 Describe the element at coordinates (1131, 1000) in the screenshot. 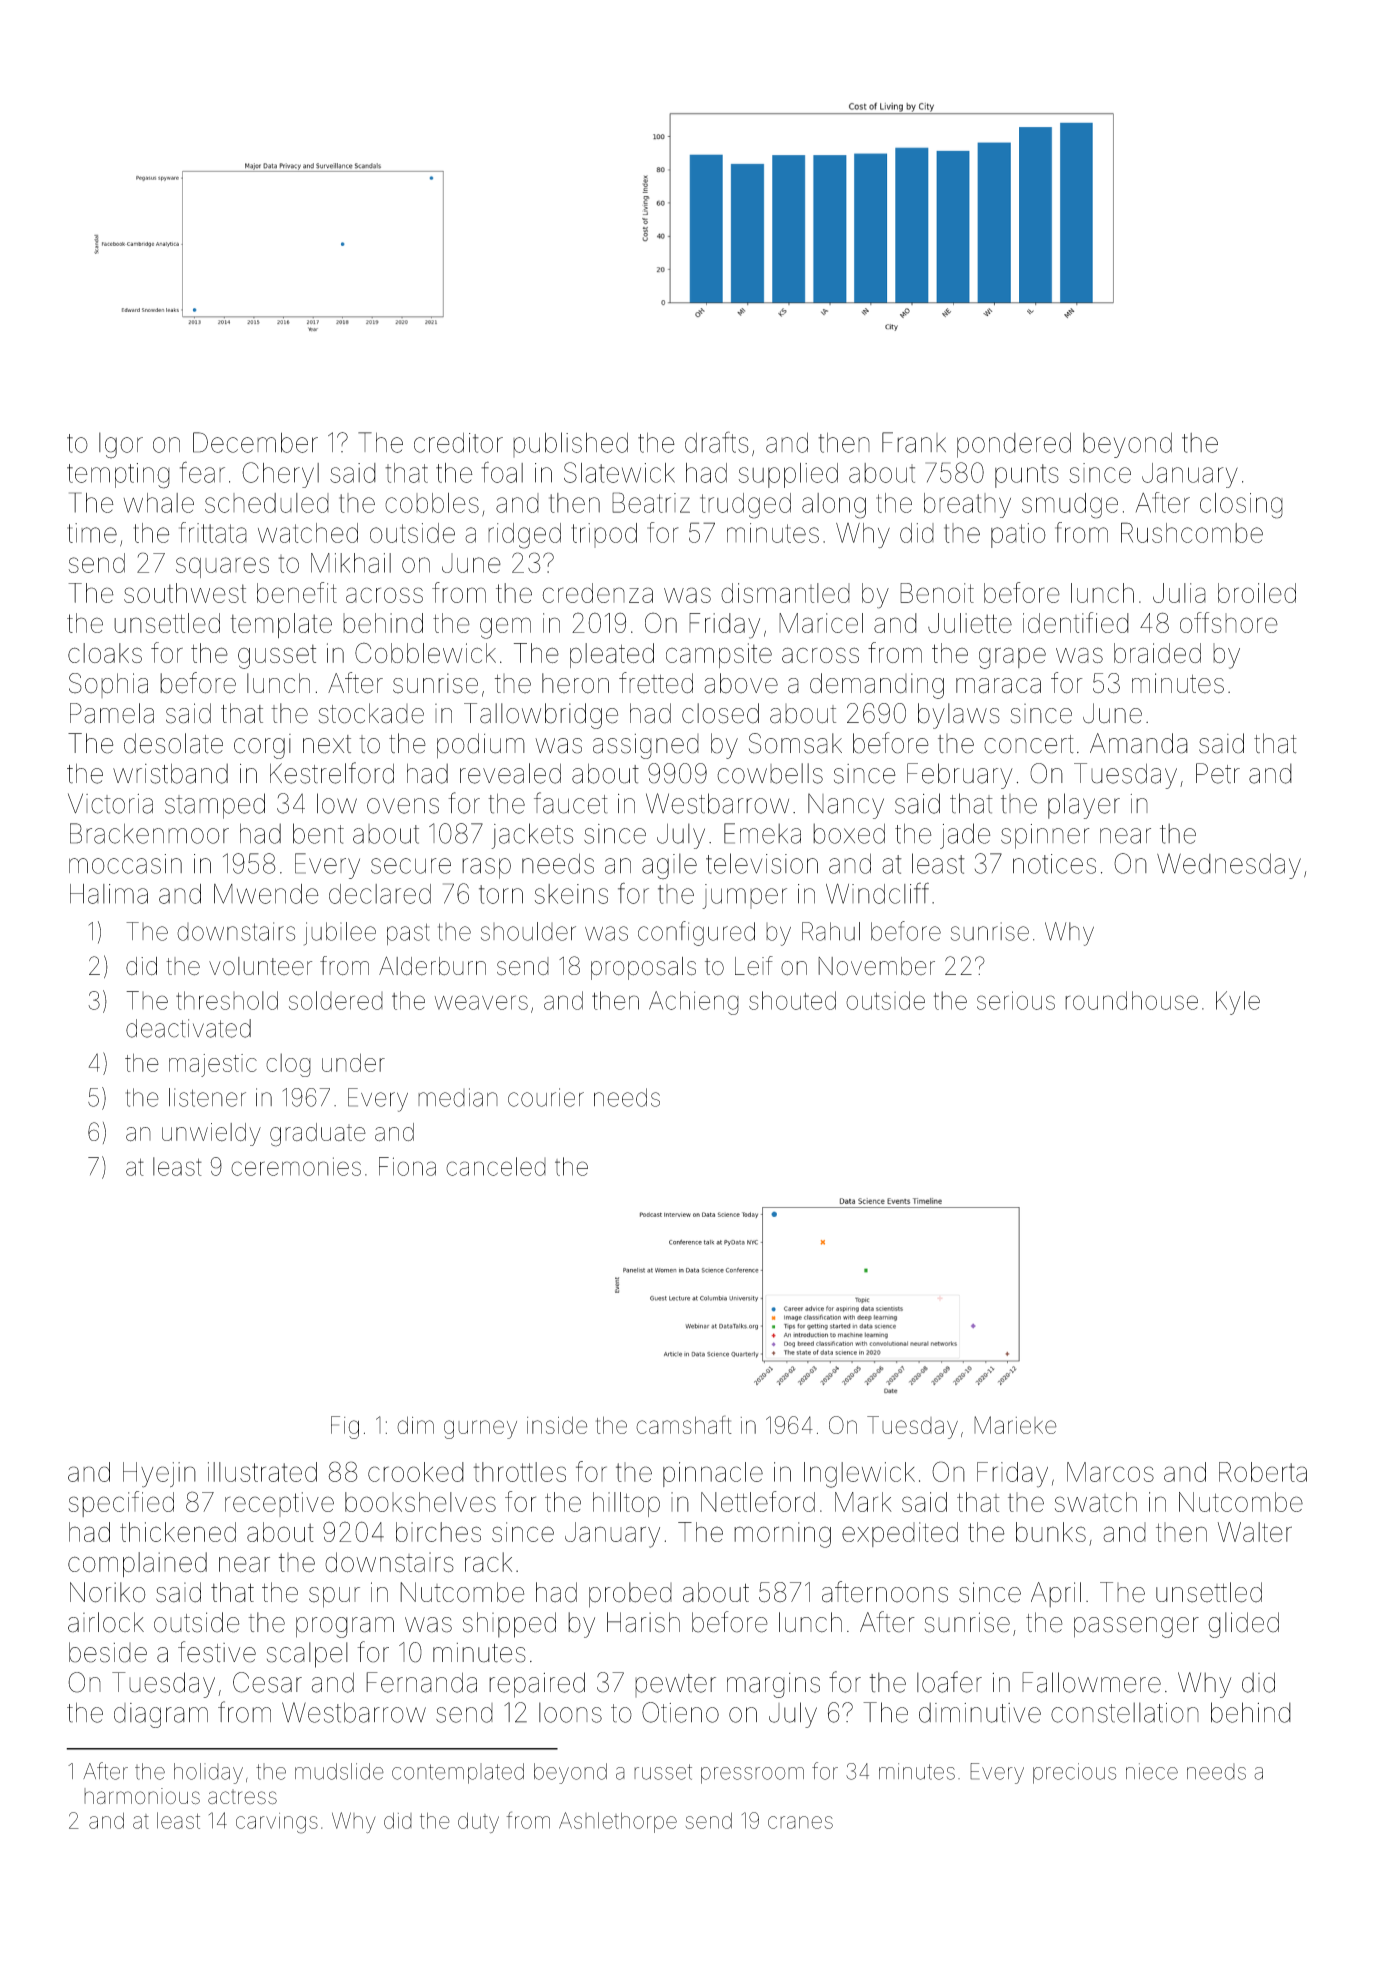

I see `roundhouse` at that location.
